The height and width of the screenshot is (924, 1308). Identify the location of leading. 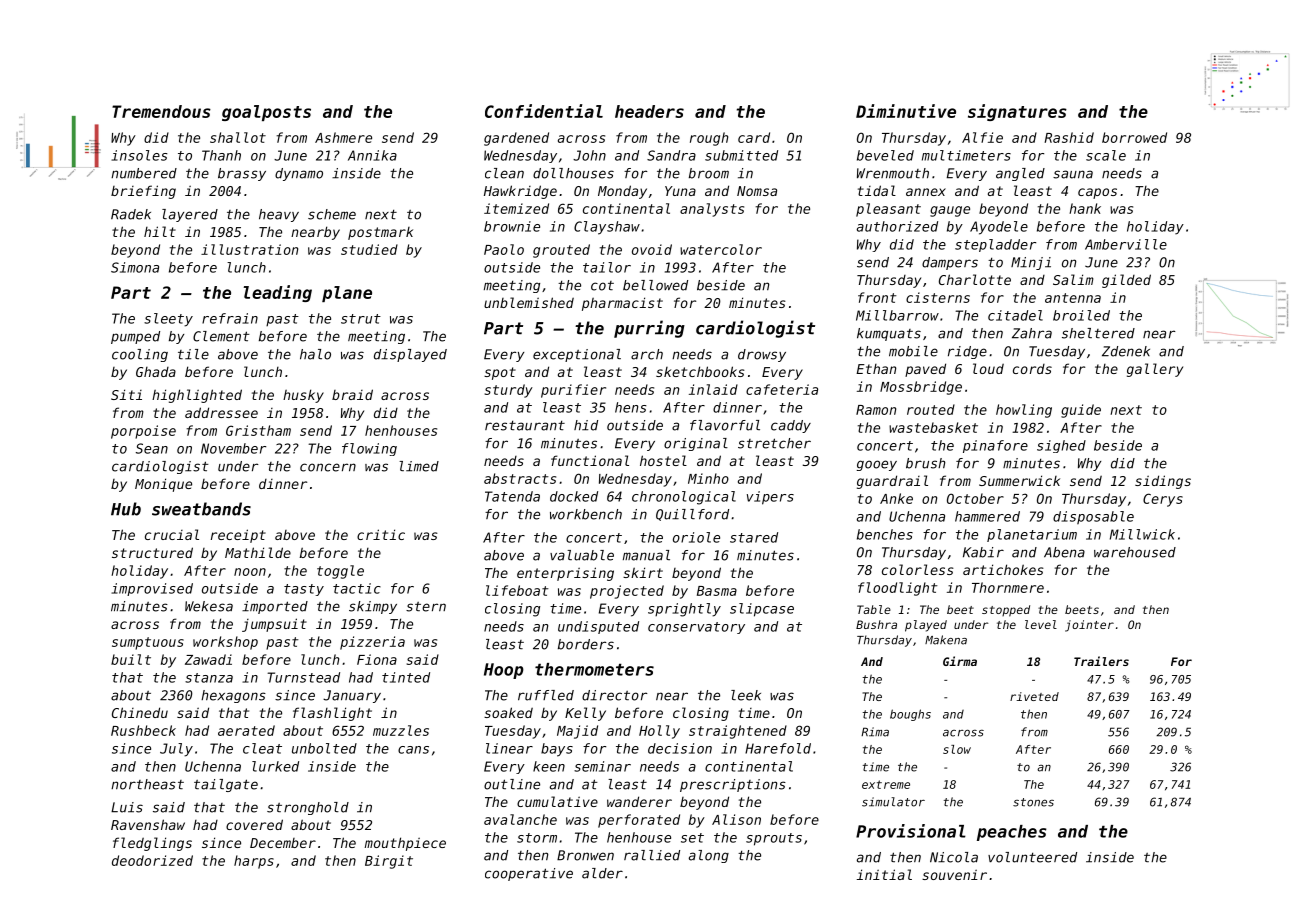
(278, 293).
